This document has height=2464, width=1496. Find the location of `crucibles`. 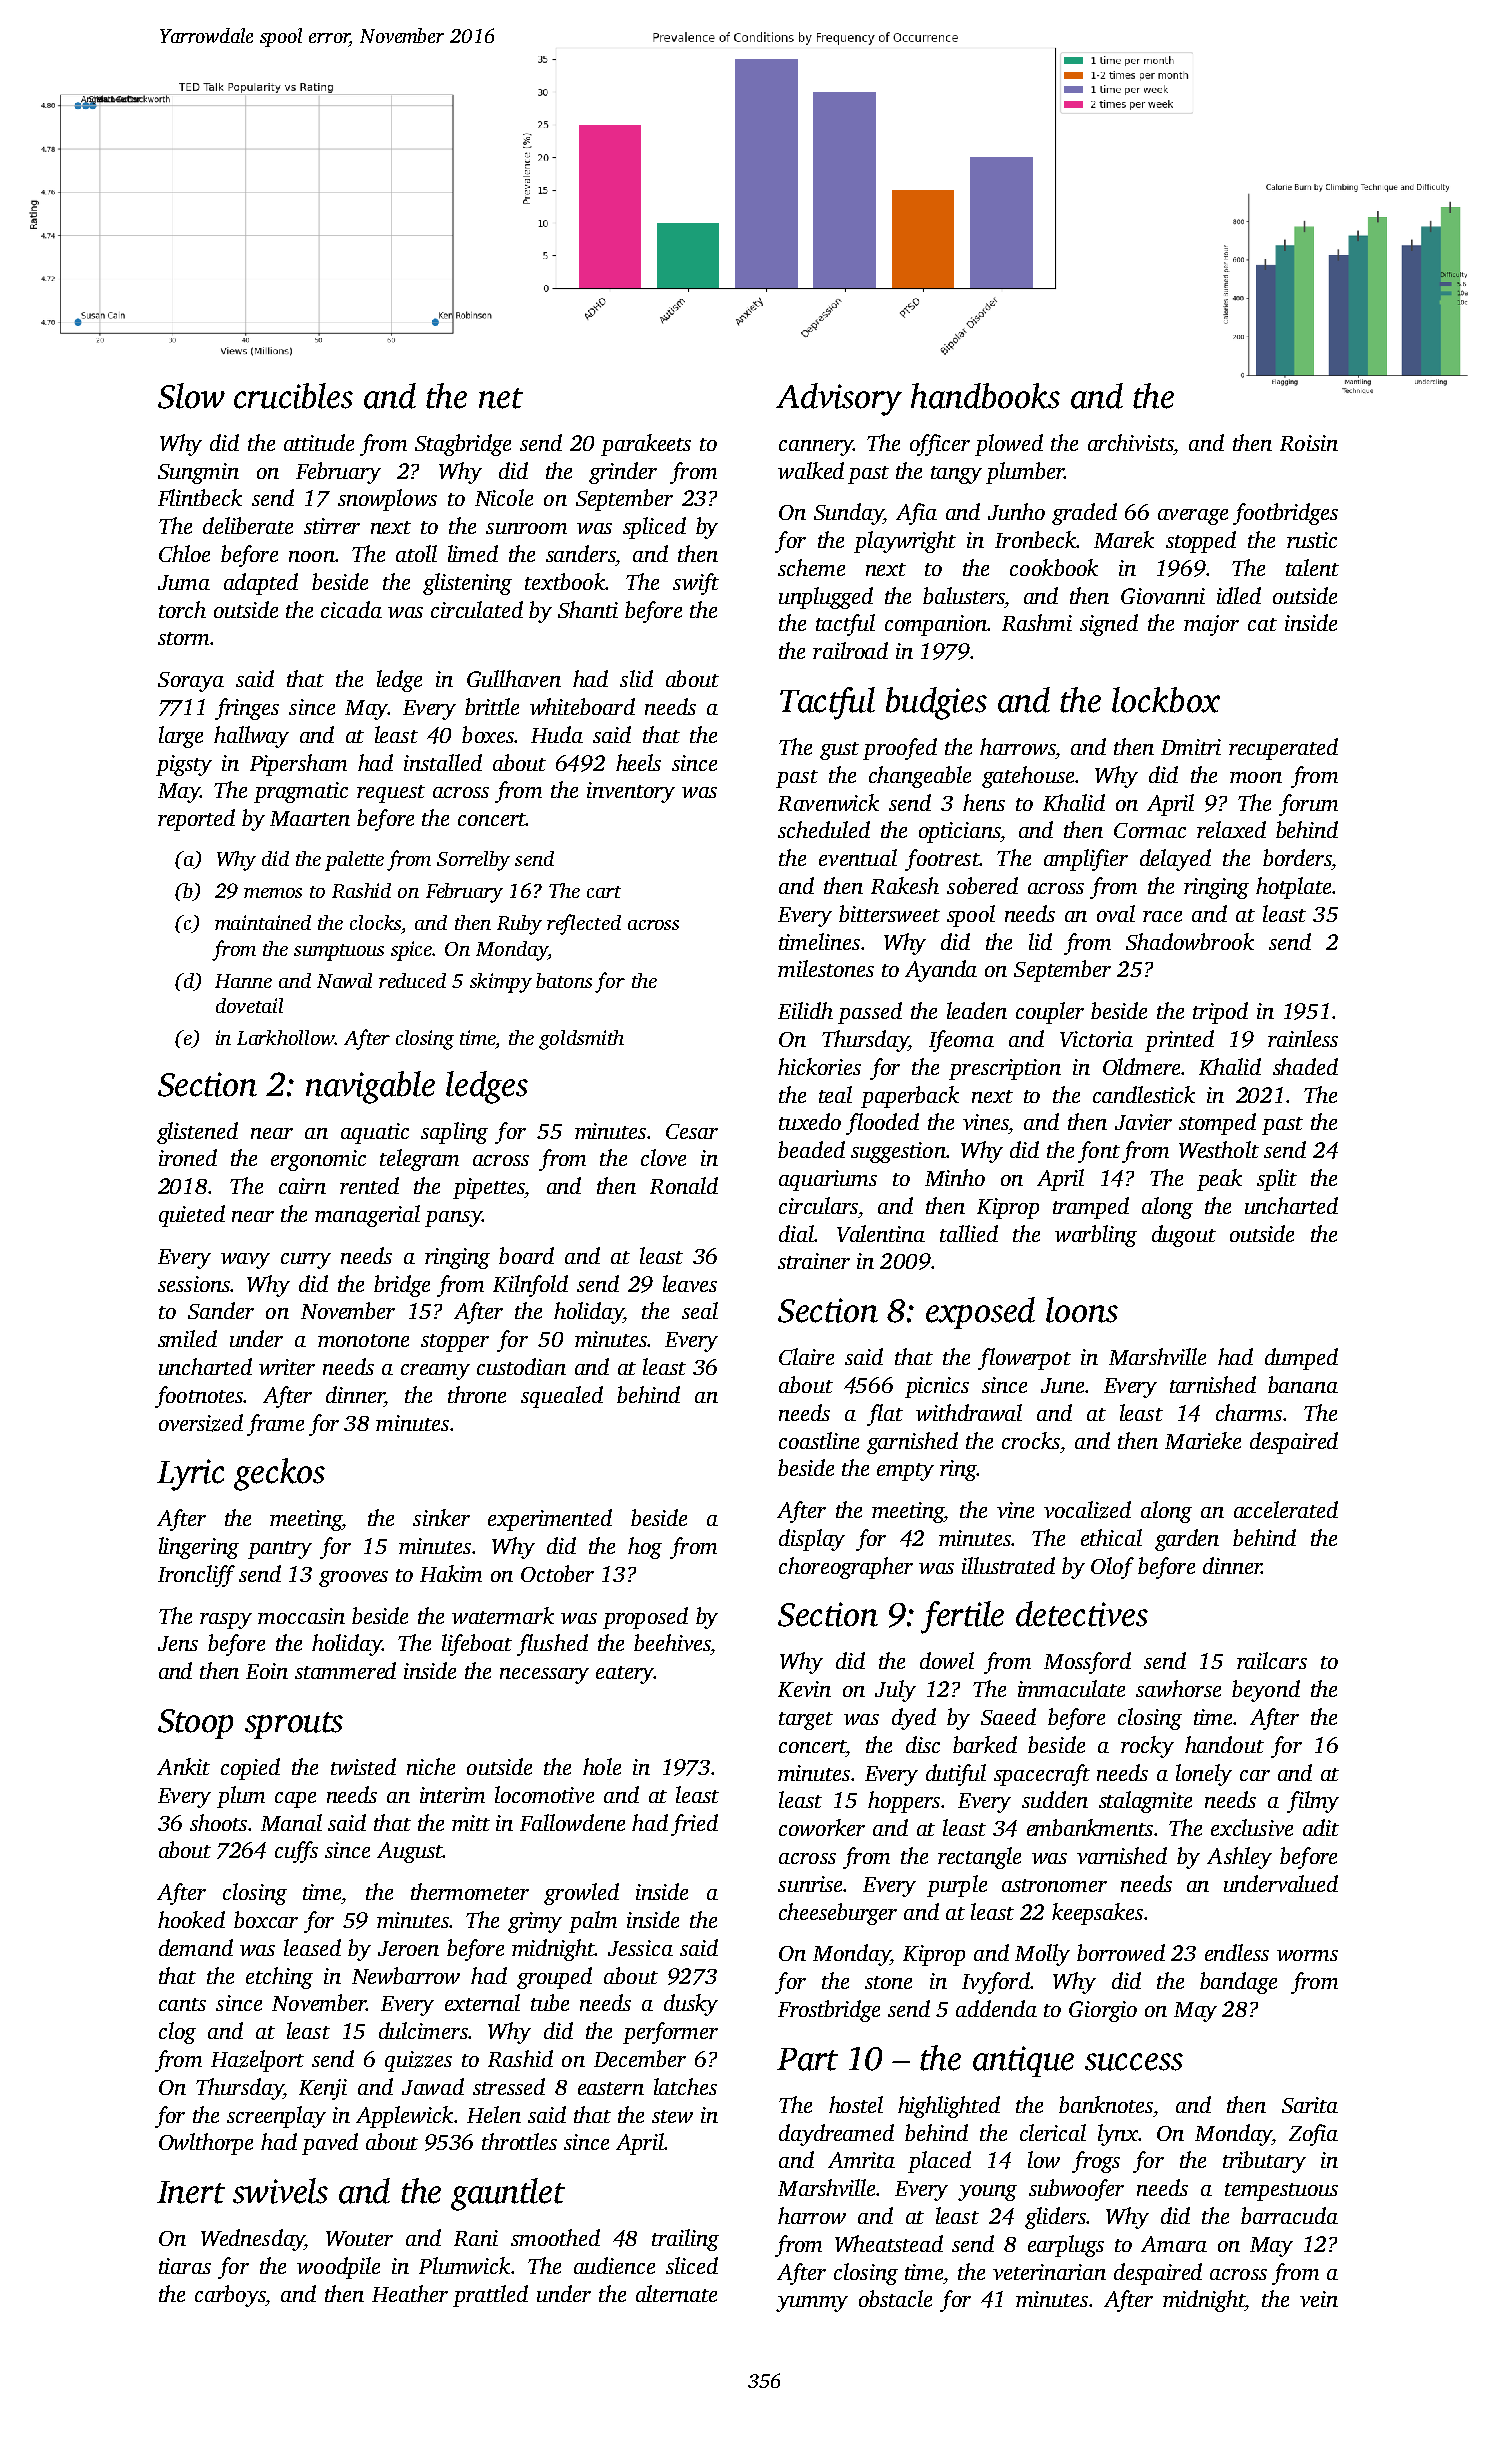

crucibles is located at coordinates (293, 396).
